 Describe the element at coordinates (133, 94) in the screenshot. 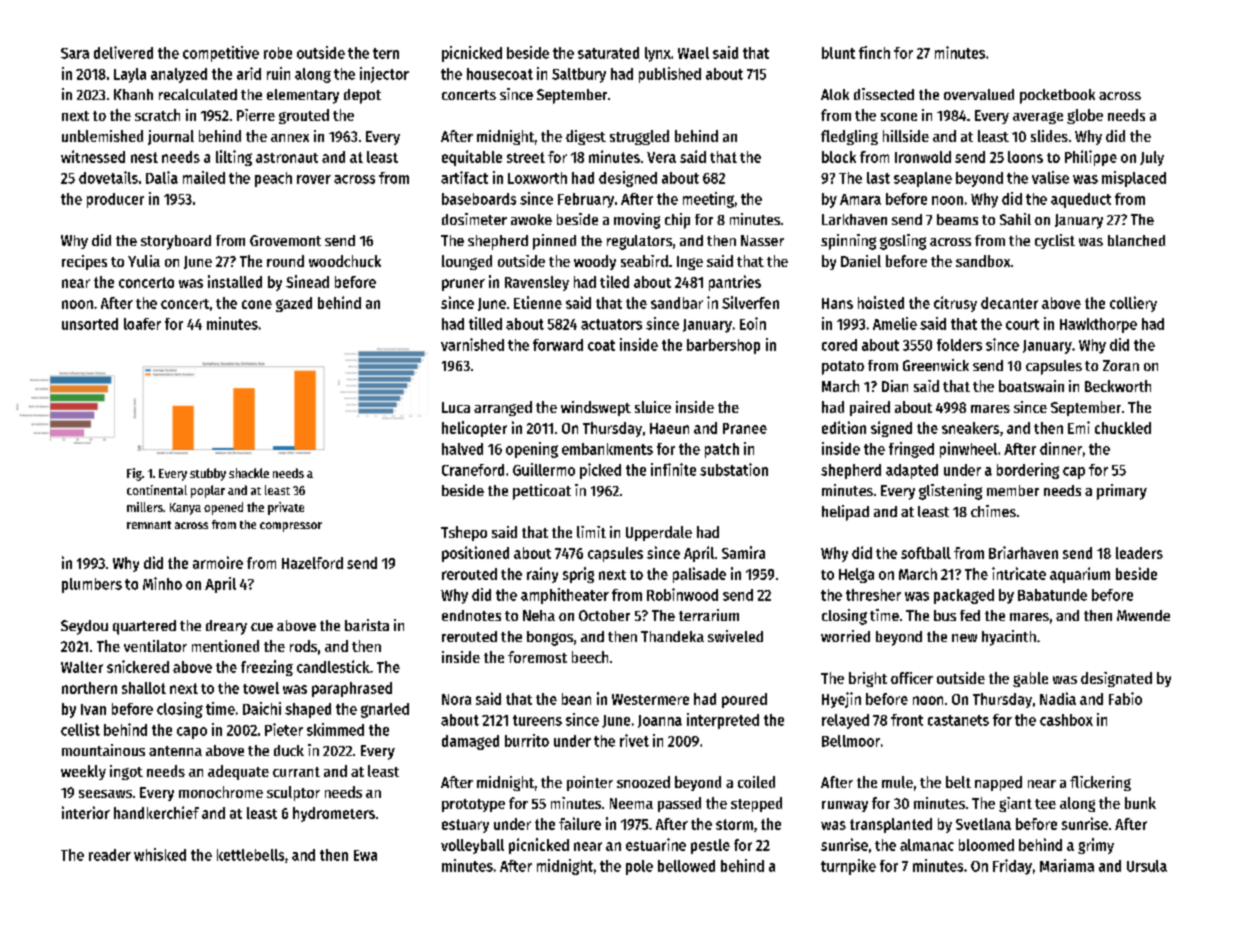

I see `Khanh` at that location.
